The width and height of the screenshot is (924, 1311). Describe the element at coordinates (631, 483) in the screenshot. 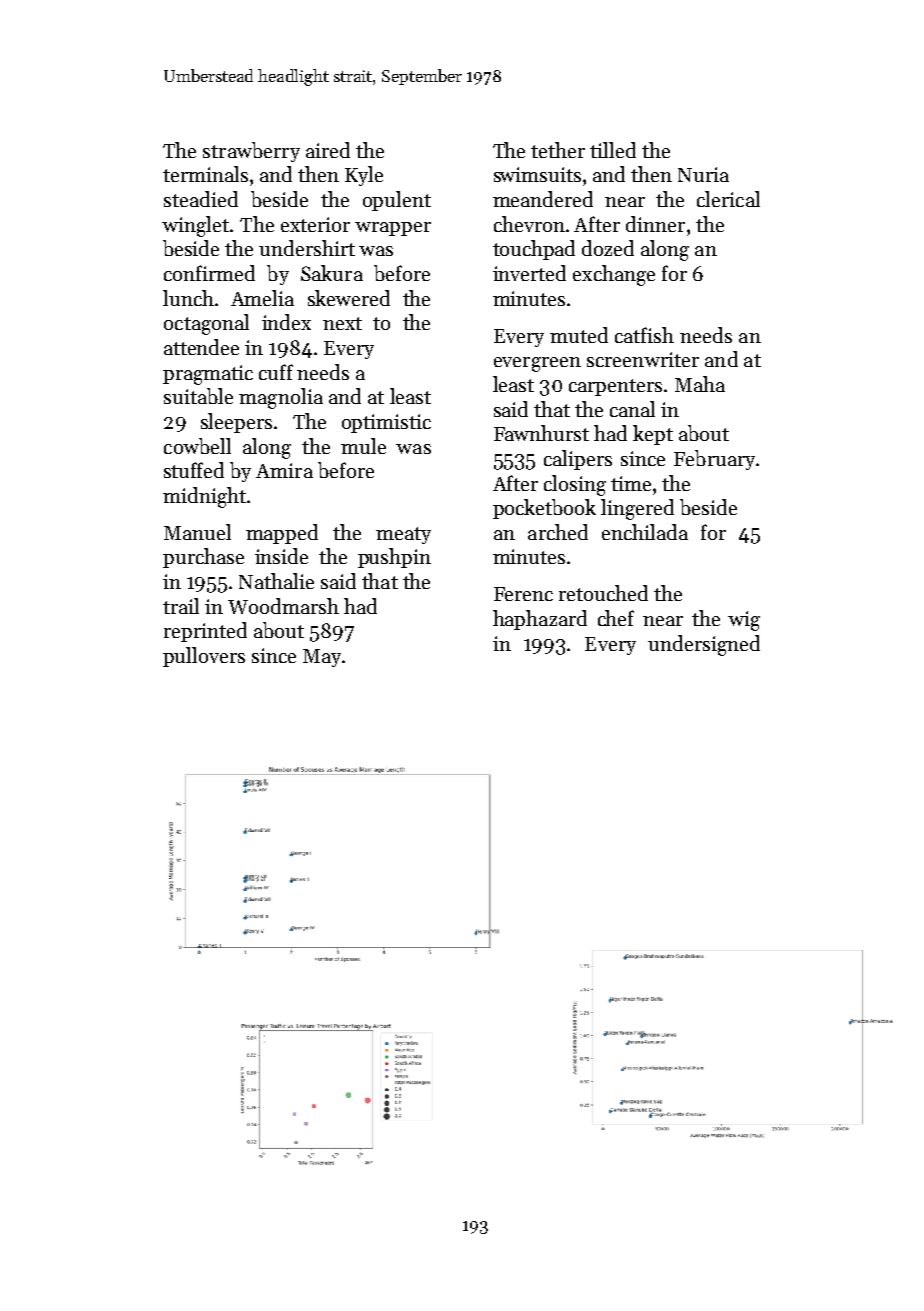

I see `time` at that location.
